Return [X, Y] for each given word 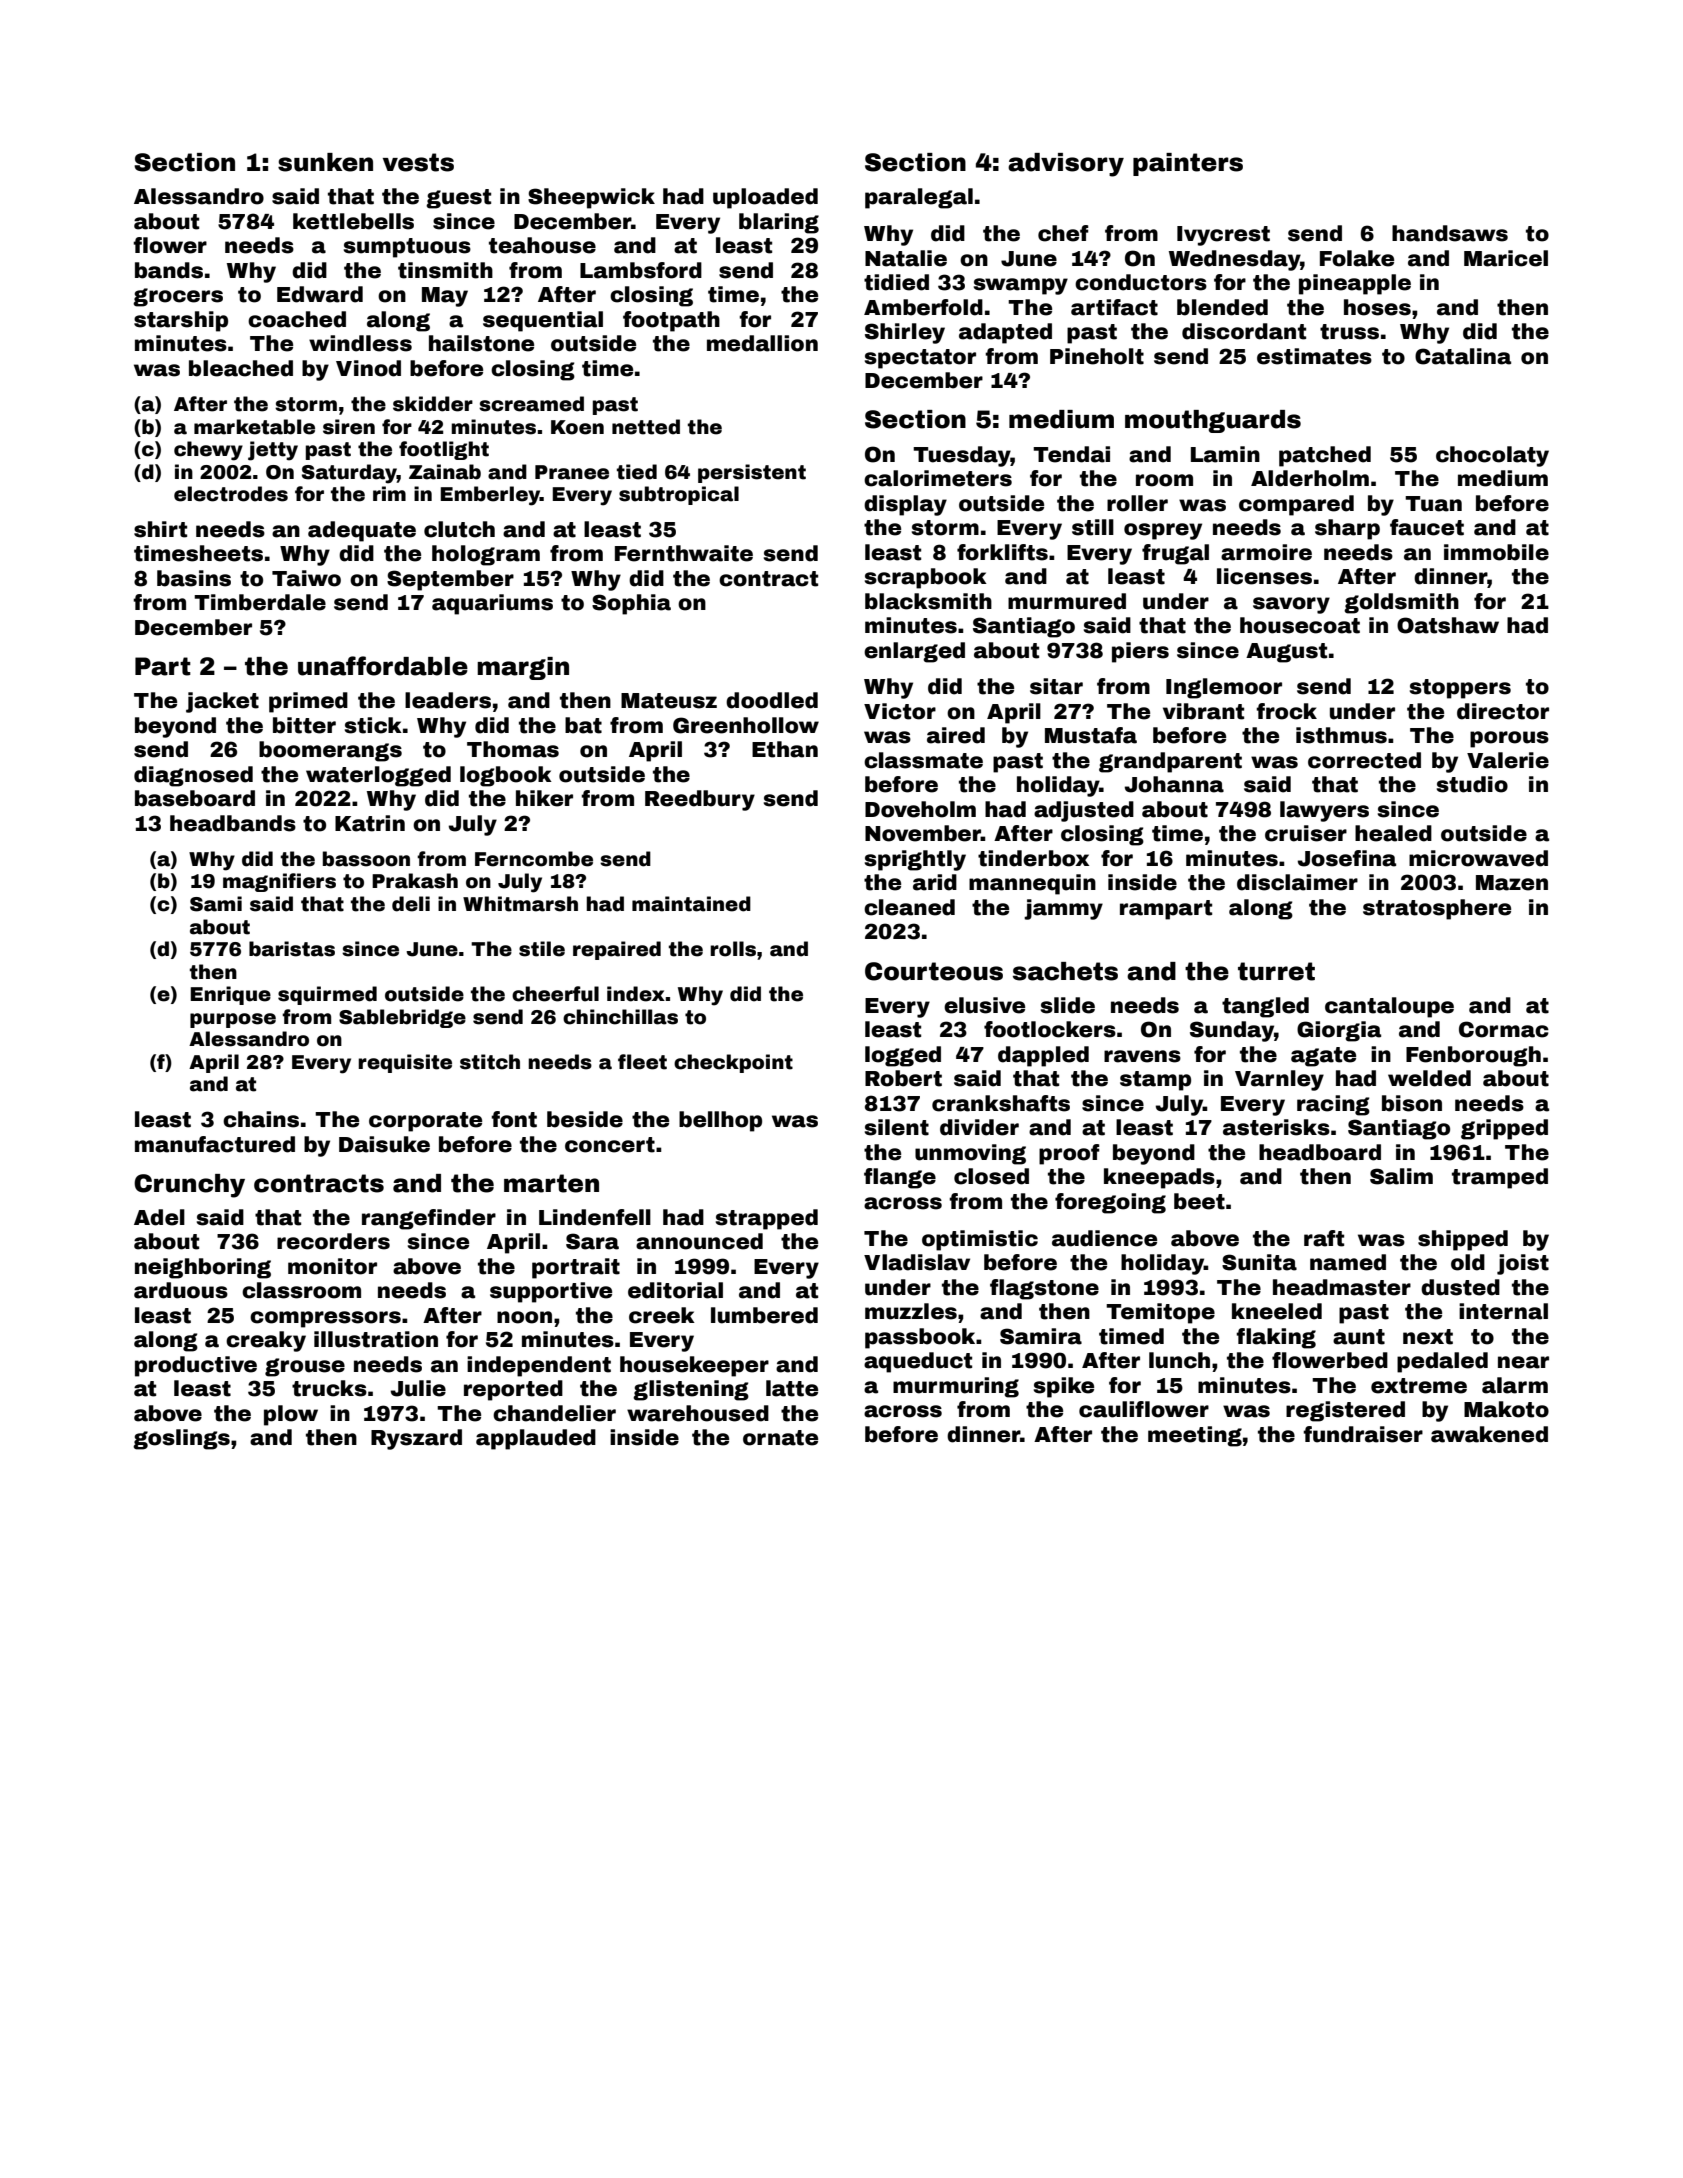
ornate [780, 1438]
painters [1188, 164]
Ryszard [416, 1439]
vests [418, 162]
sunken [325, 162]
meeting [1195, 1436]
